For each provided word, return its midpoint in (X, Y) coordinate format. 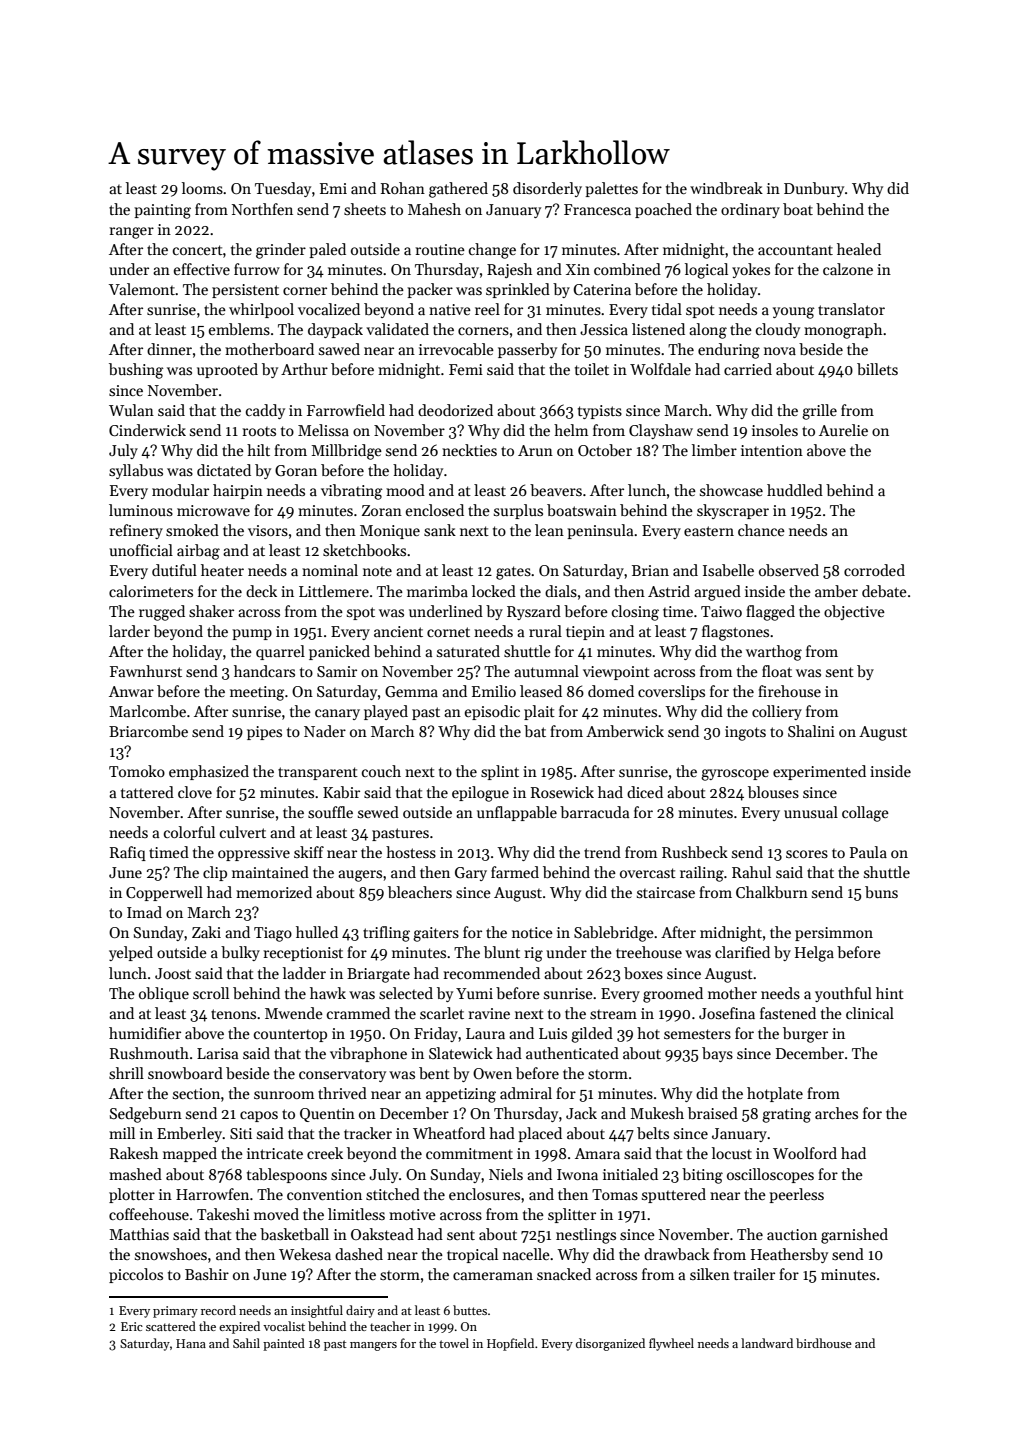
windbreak (726, 188)
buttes (470, 1310)
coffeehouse (149, 1214)
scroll (211, 993)
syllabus (136, 471)
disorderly (547, 189)
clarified (742, 952)
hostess (411, 852)
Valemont (142, 289)
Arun (535, 450)
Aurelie (843, 430)
